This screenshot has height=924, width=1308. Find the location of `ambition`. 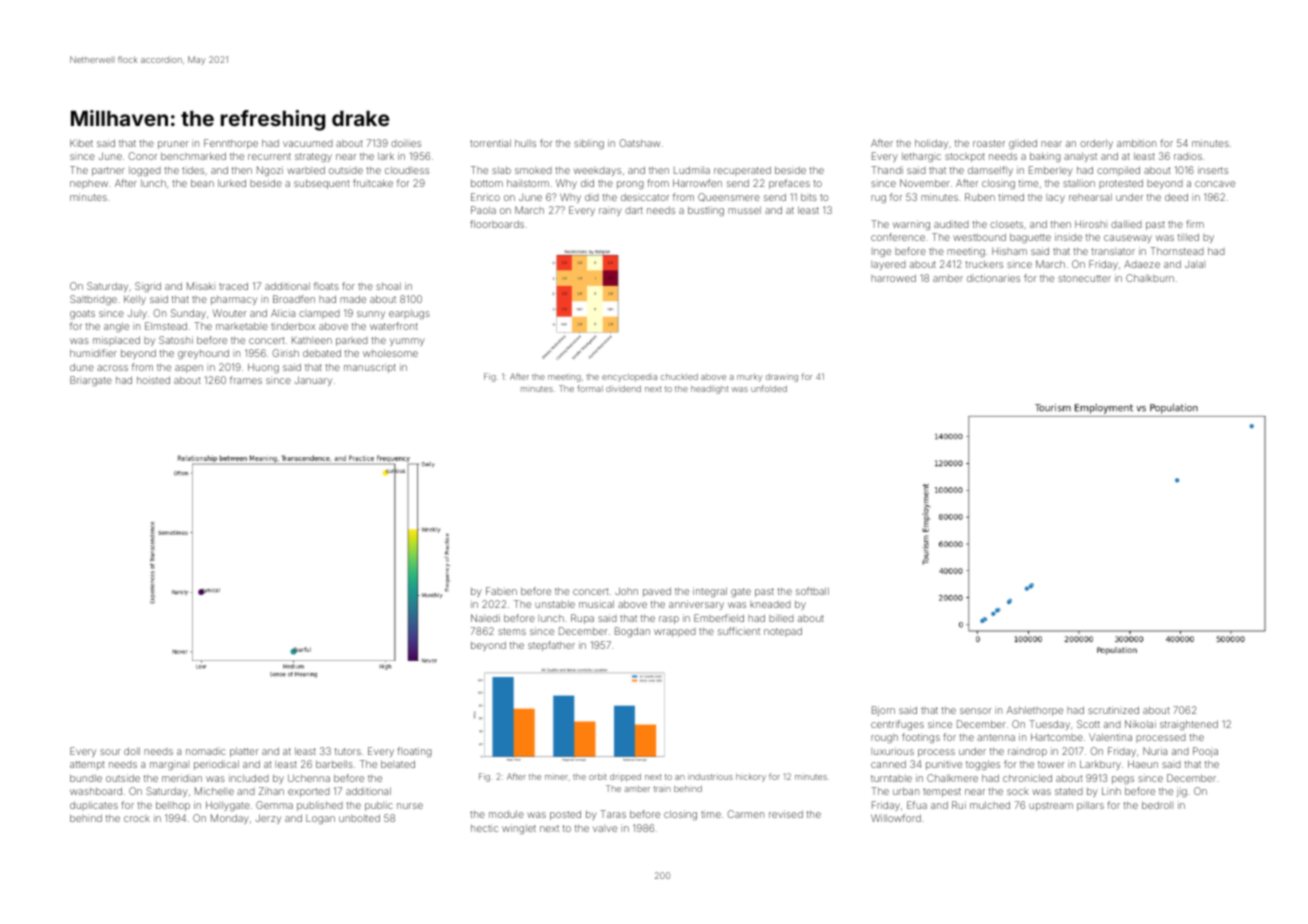

ambition is located at coordinates (1136, 143).
